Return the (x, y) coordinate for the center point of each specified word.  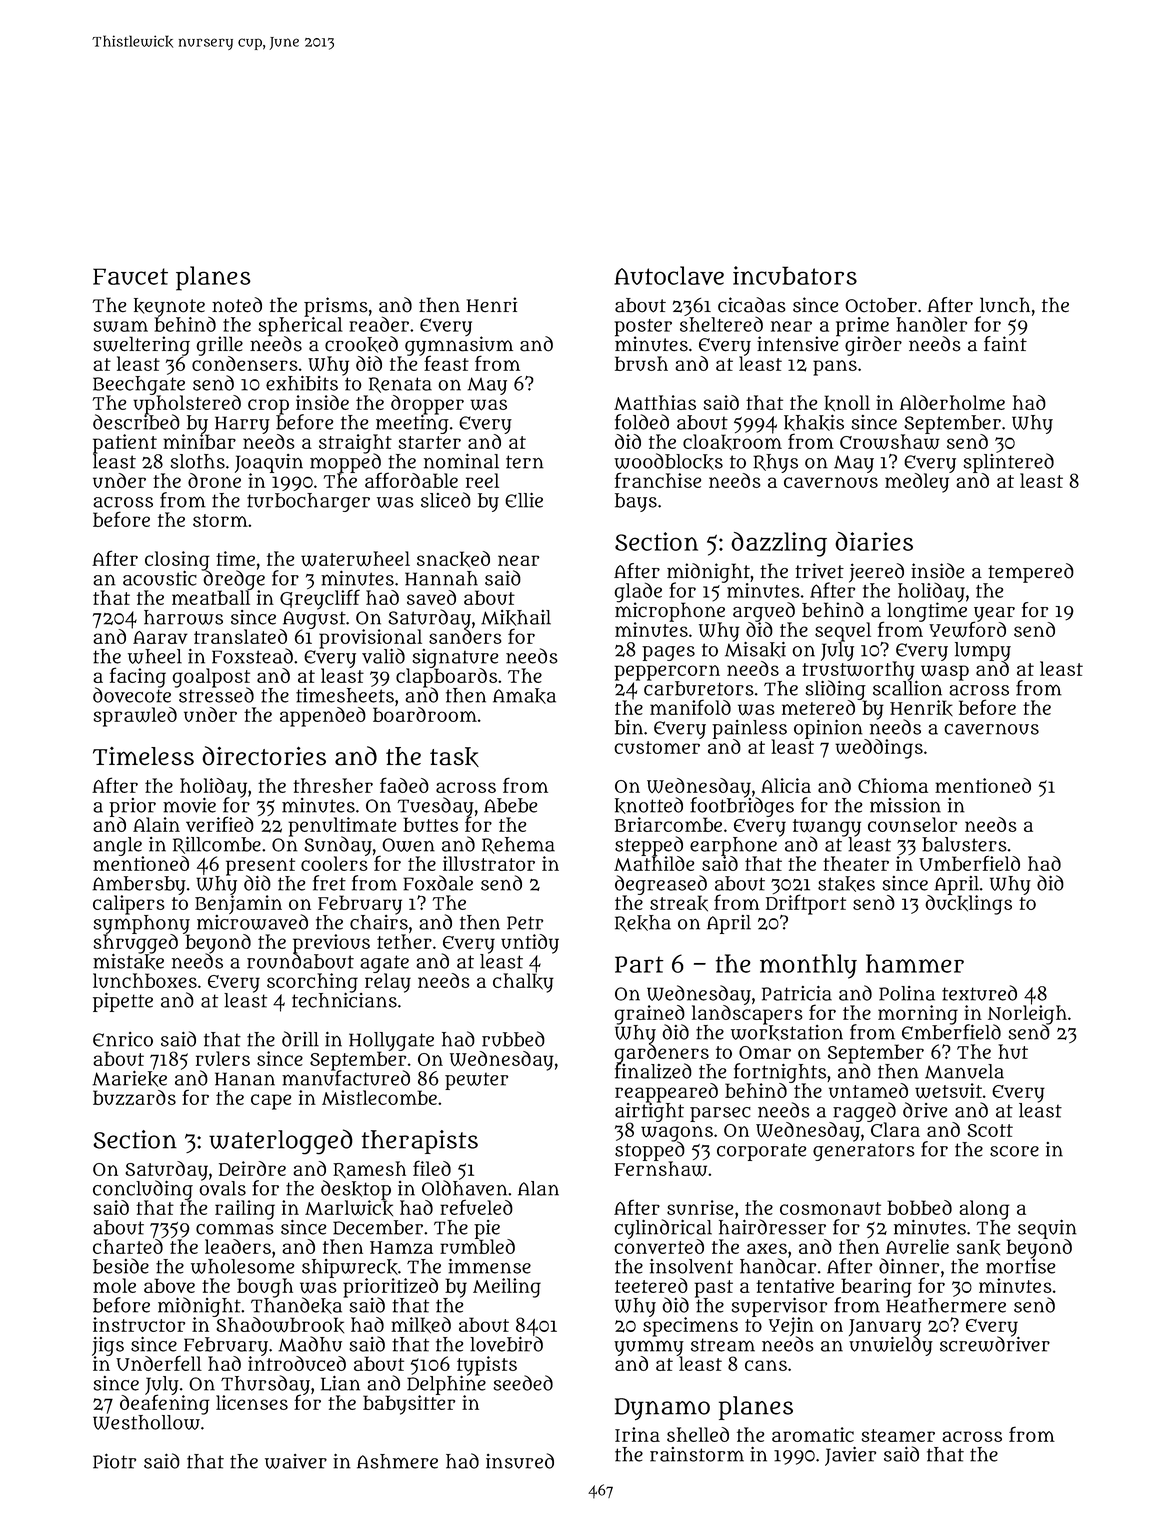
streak (679, 903)
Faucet (130, 276)
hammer (915, 963)
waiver (296, 1461)
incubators (795, 275)
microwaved (252, 922)
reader (379, 324)
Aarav (160, 637)
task (454, 757)
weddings (879, 749)
